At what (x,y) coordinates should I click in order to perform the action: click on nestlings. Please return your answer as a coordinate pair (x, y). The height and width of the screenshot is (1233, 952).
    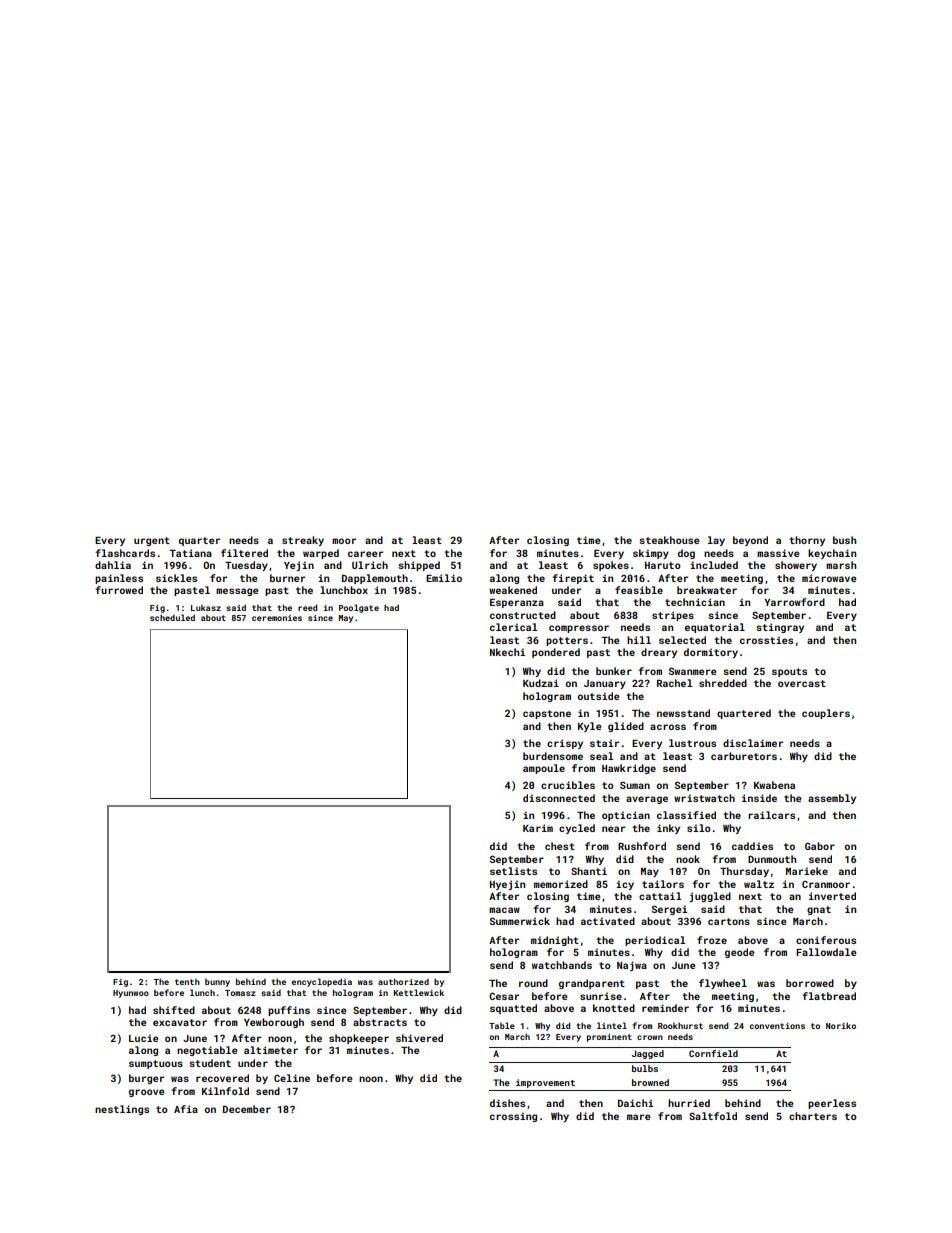
    Looking at the image, I should click on (122, 1110).
